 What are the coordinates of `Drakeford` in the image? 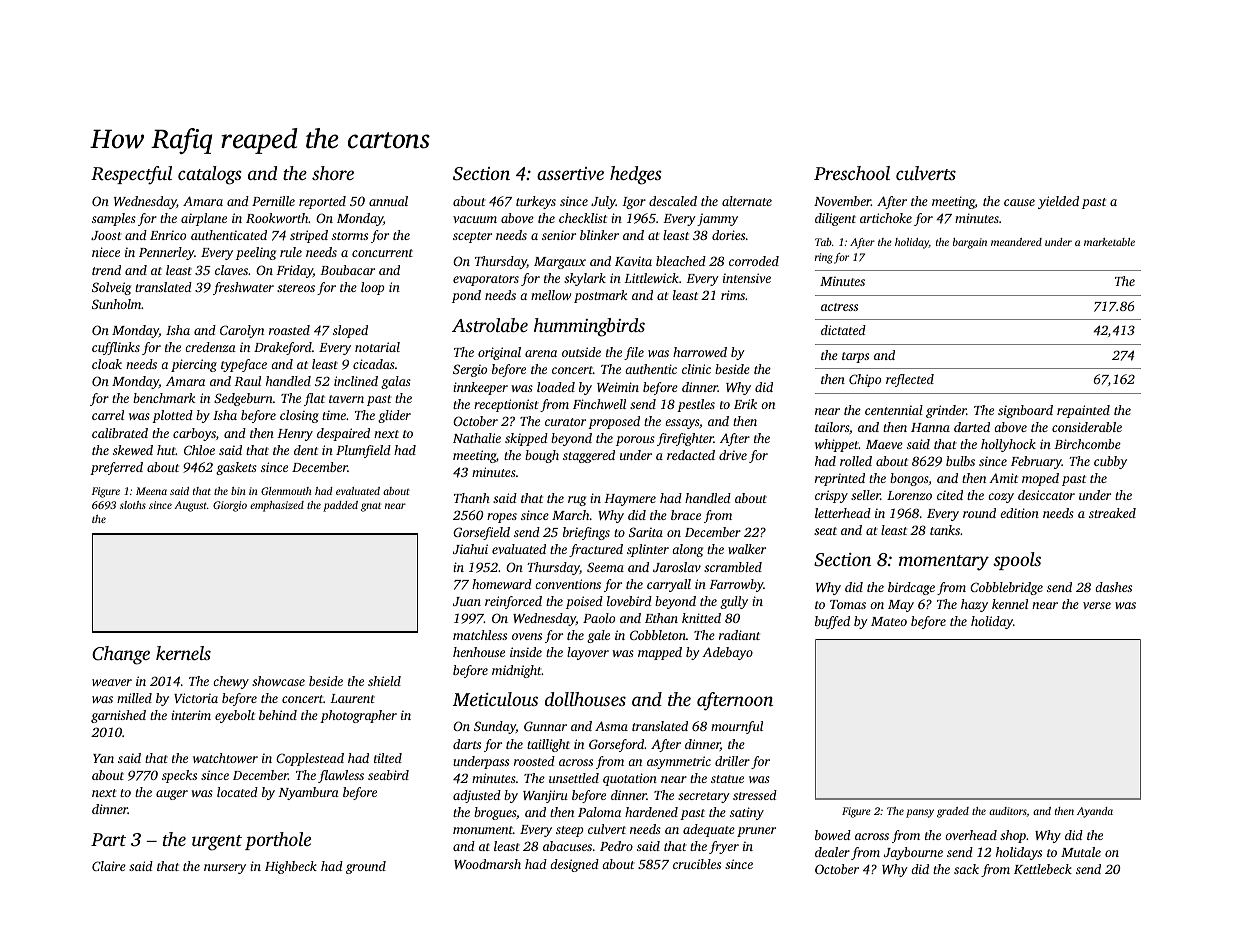 It's located at (283, 348).
